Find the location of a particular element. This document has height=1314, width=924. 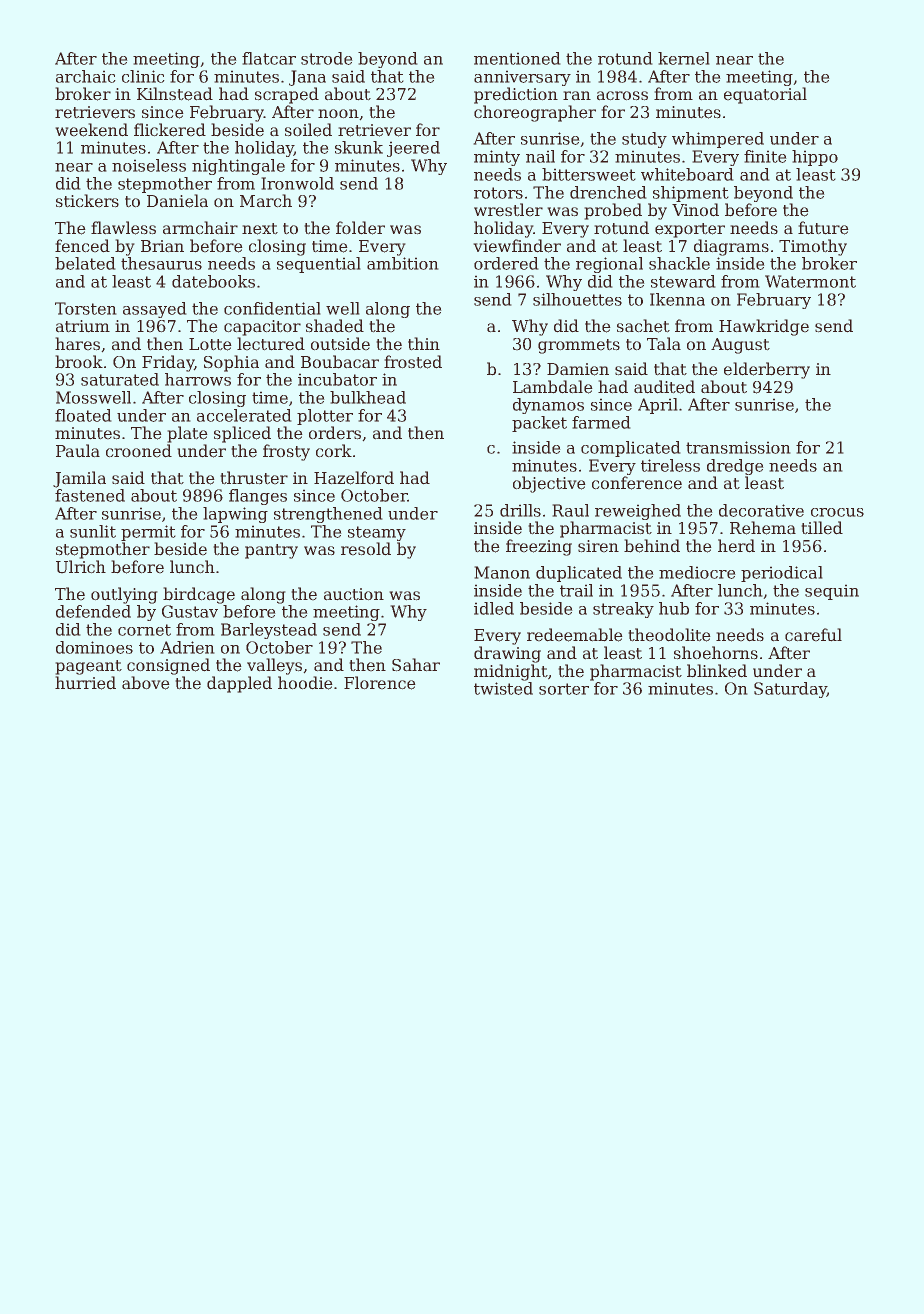

future is located at coordinates (823, 228).
